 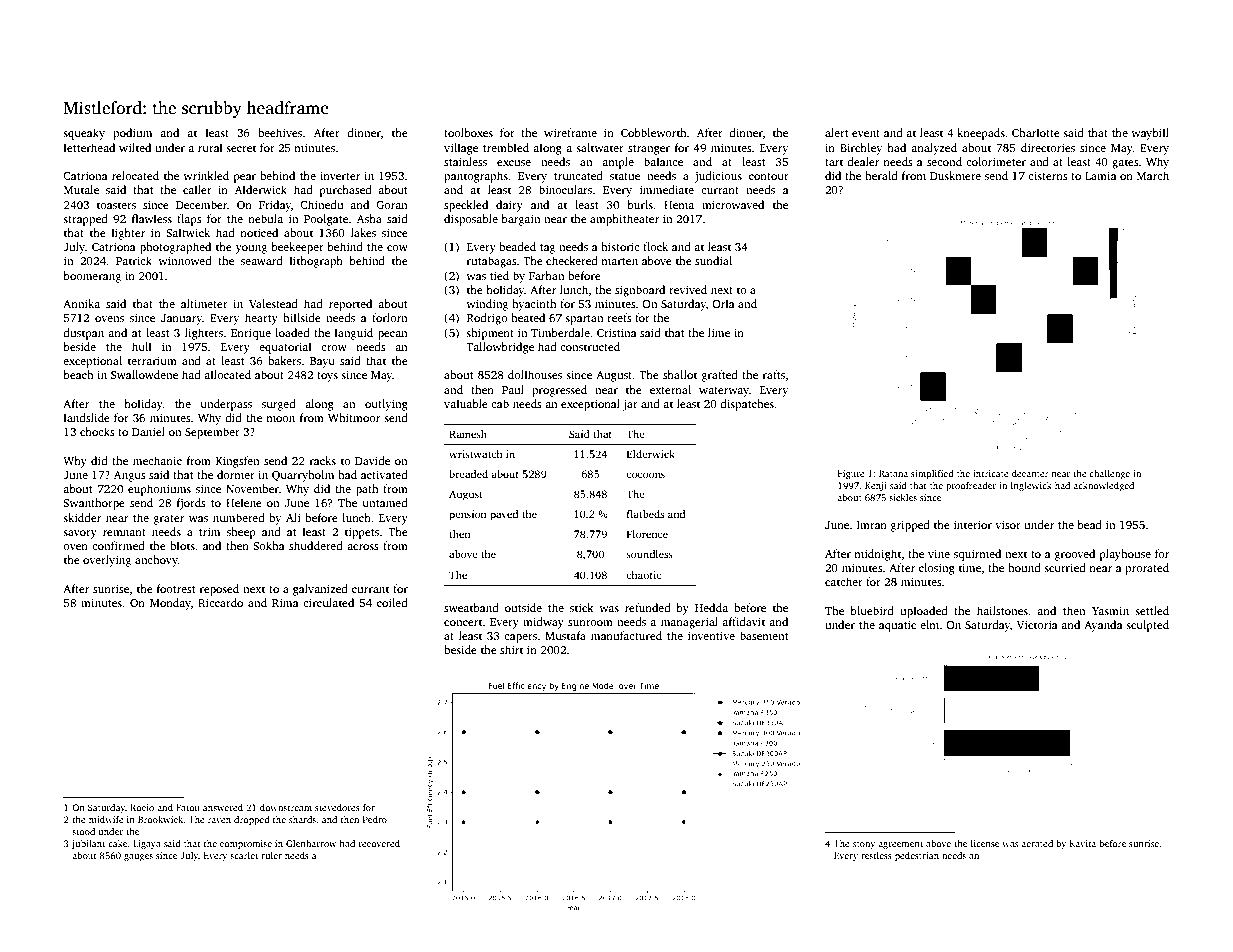 I want to click on footrest, so click(x=176, y=588).
